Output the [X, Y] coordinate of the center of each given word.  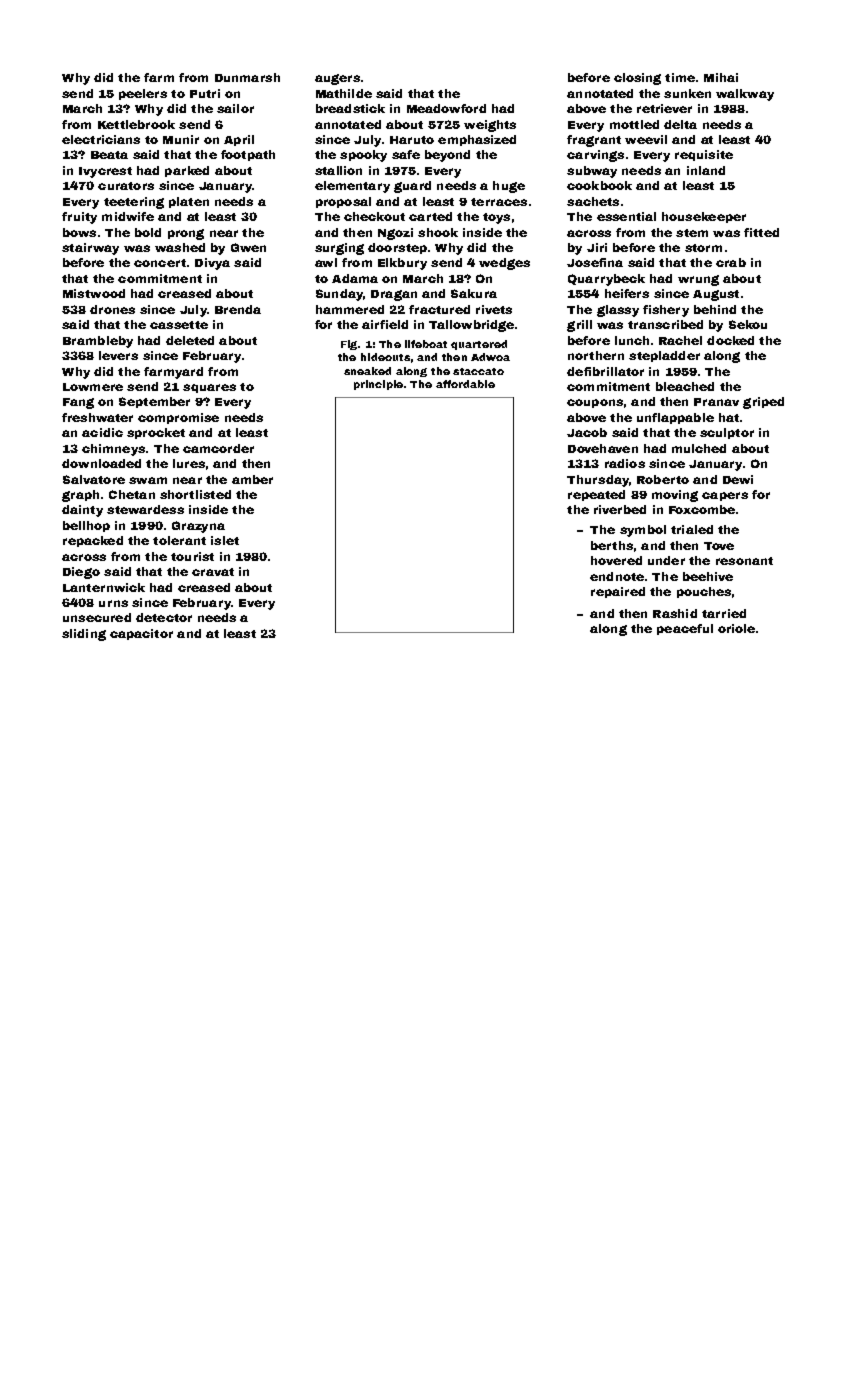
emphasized [477, 140]
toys [496, 218]
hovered [616, 560]
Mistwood [94, 293]
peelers [143, 94]
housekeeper [704, 217]
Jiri [597, 247]
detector [164, 617]
